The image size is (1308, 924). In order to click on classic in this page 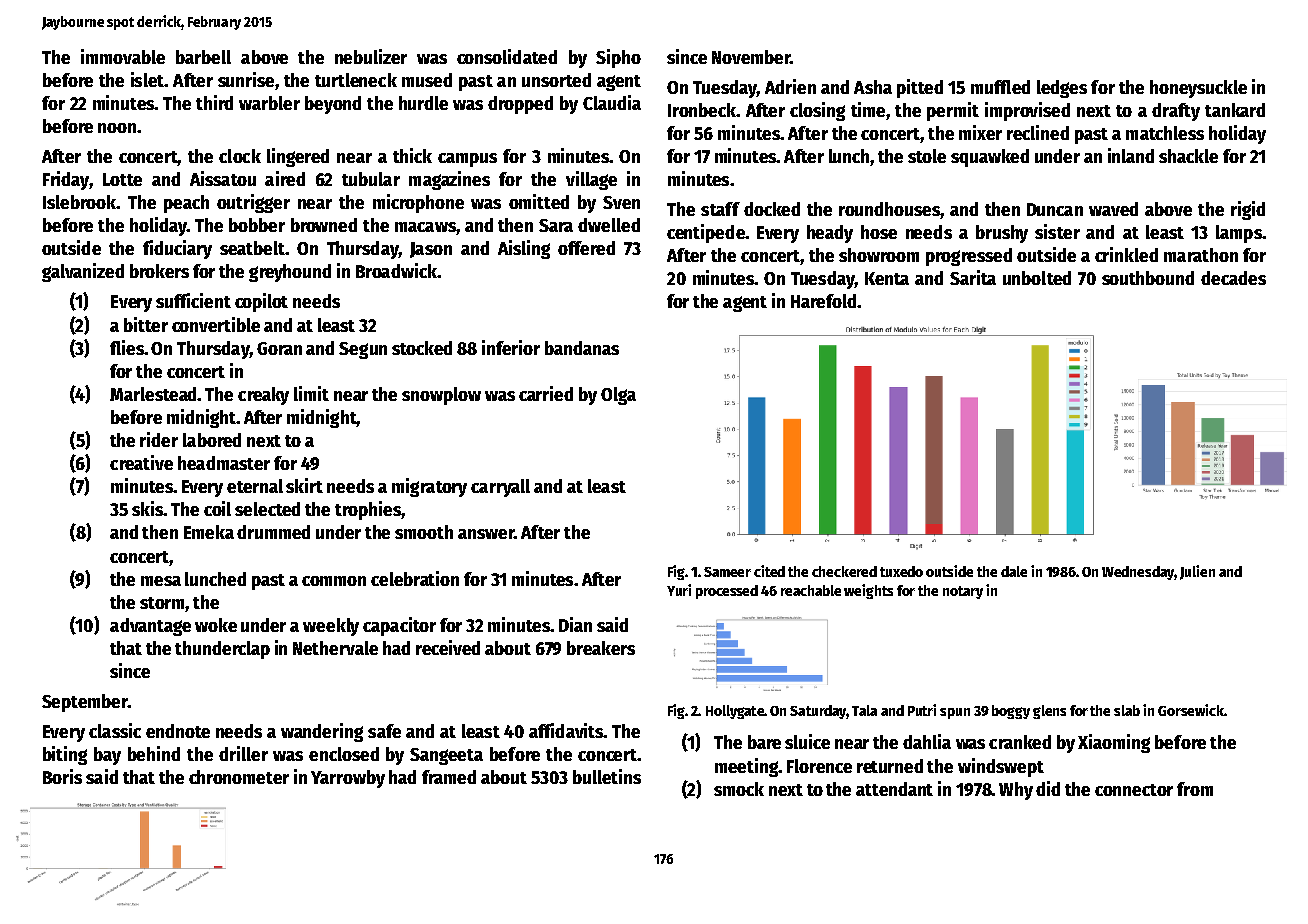, I will do `click(115, 730)`.
